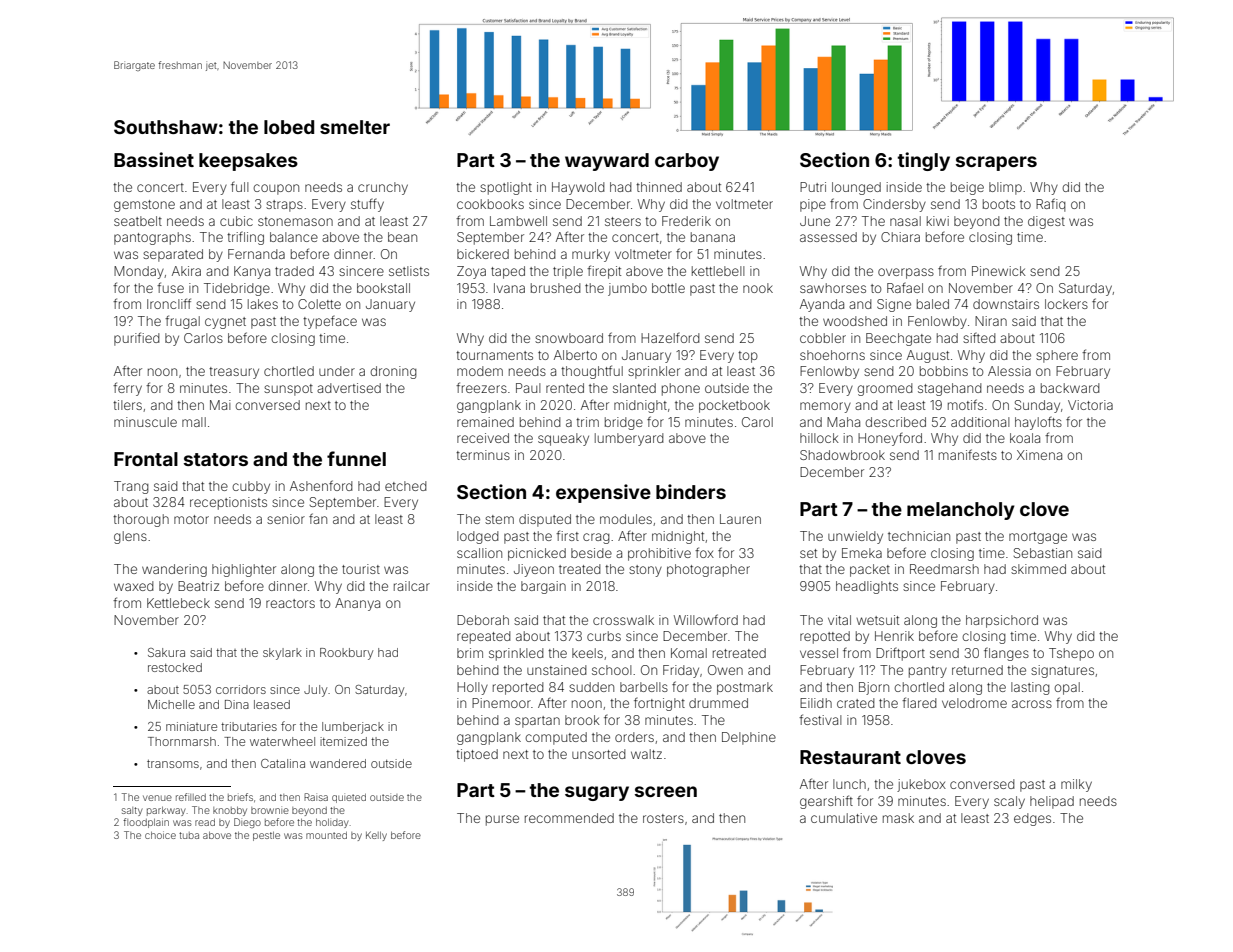 The width and height of the screenshot is (1233, 952). Describe the element at coordinates (178, 603) in the screenshot. I see `Kettlebeck` at that location.
